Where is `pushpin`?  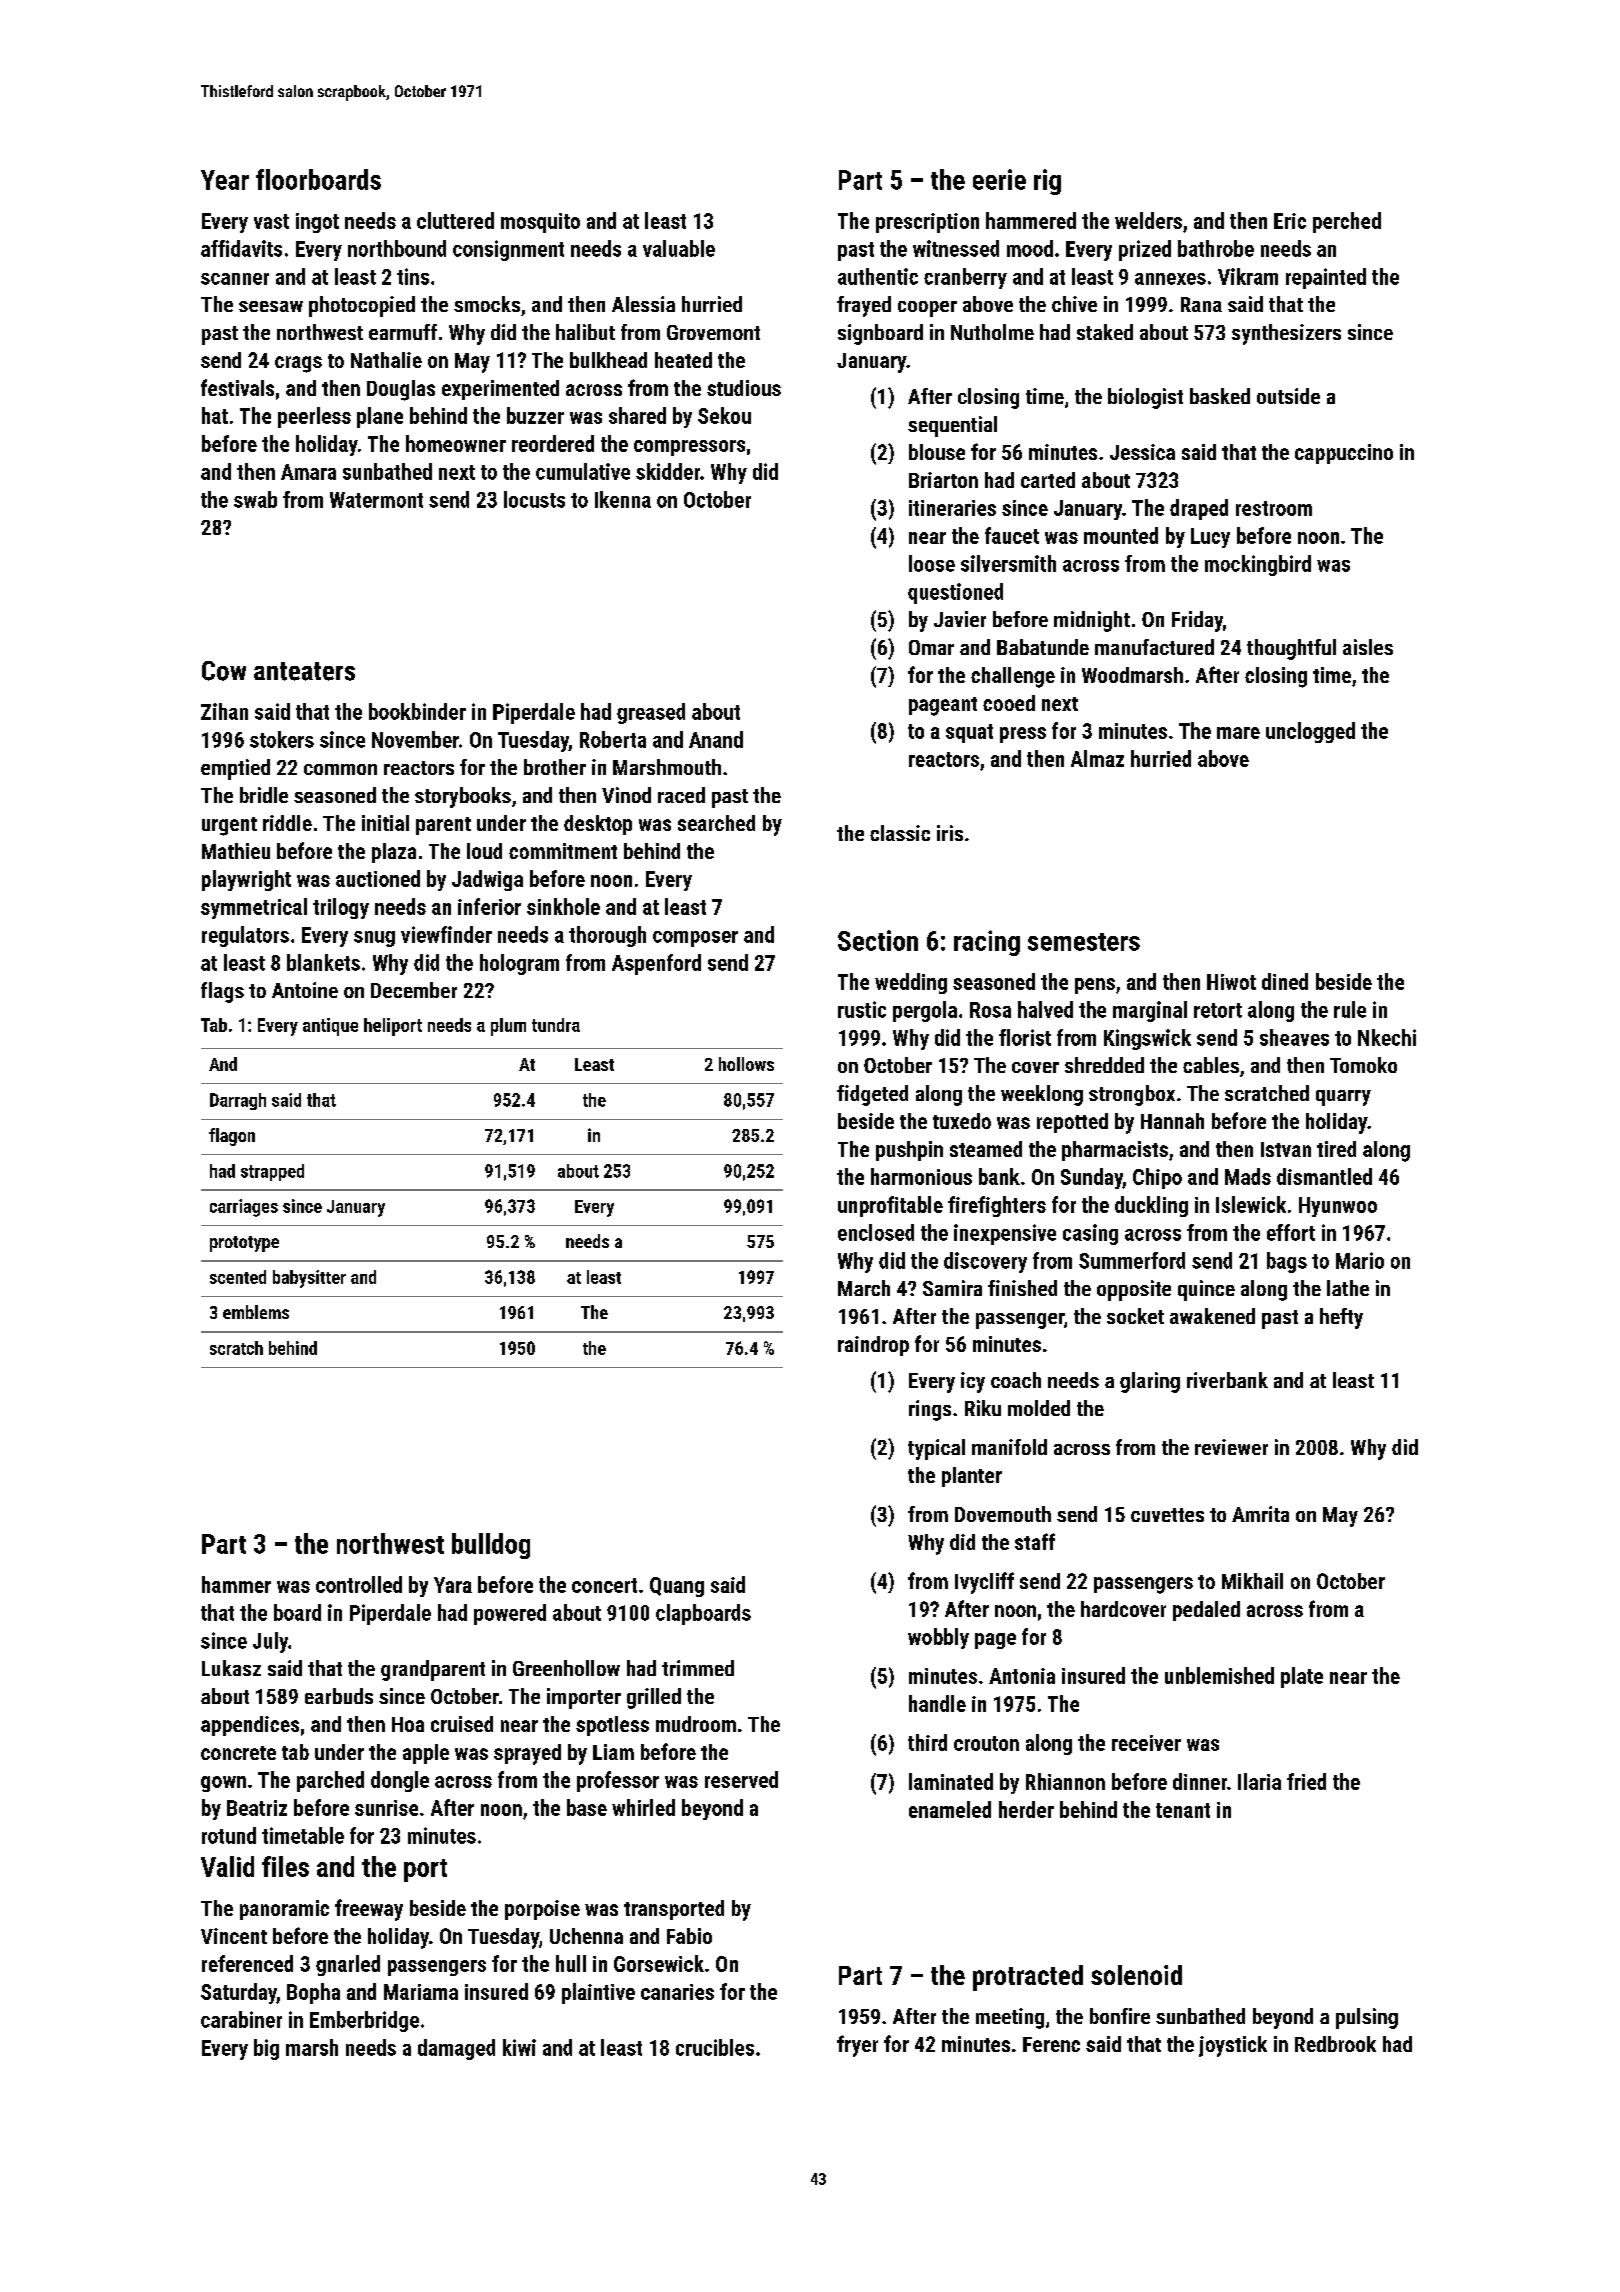
pushpin is located at coordinates (909, 1151).
